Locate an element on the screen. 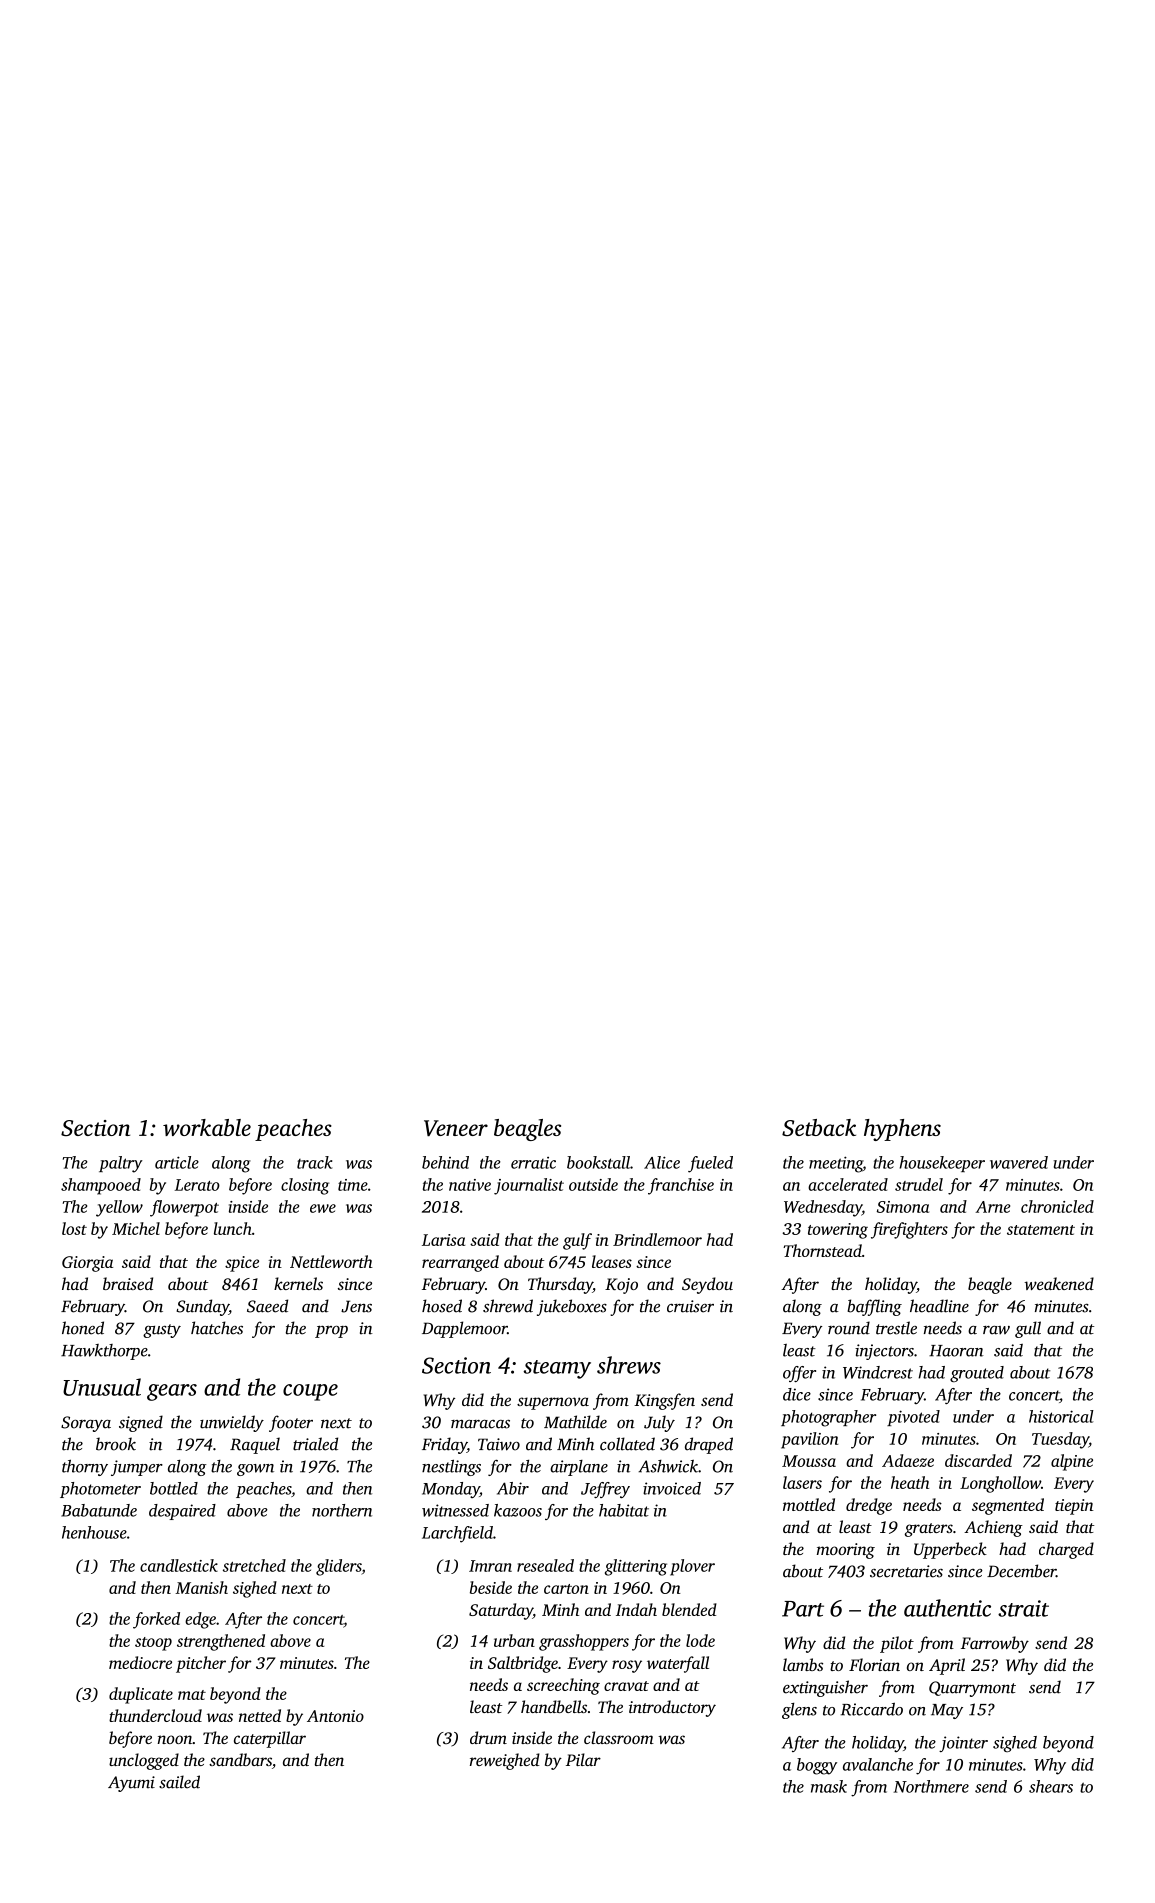  Jeffrey is located at coordinates (605, 1490).
